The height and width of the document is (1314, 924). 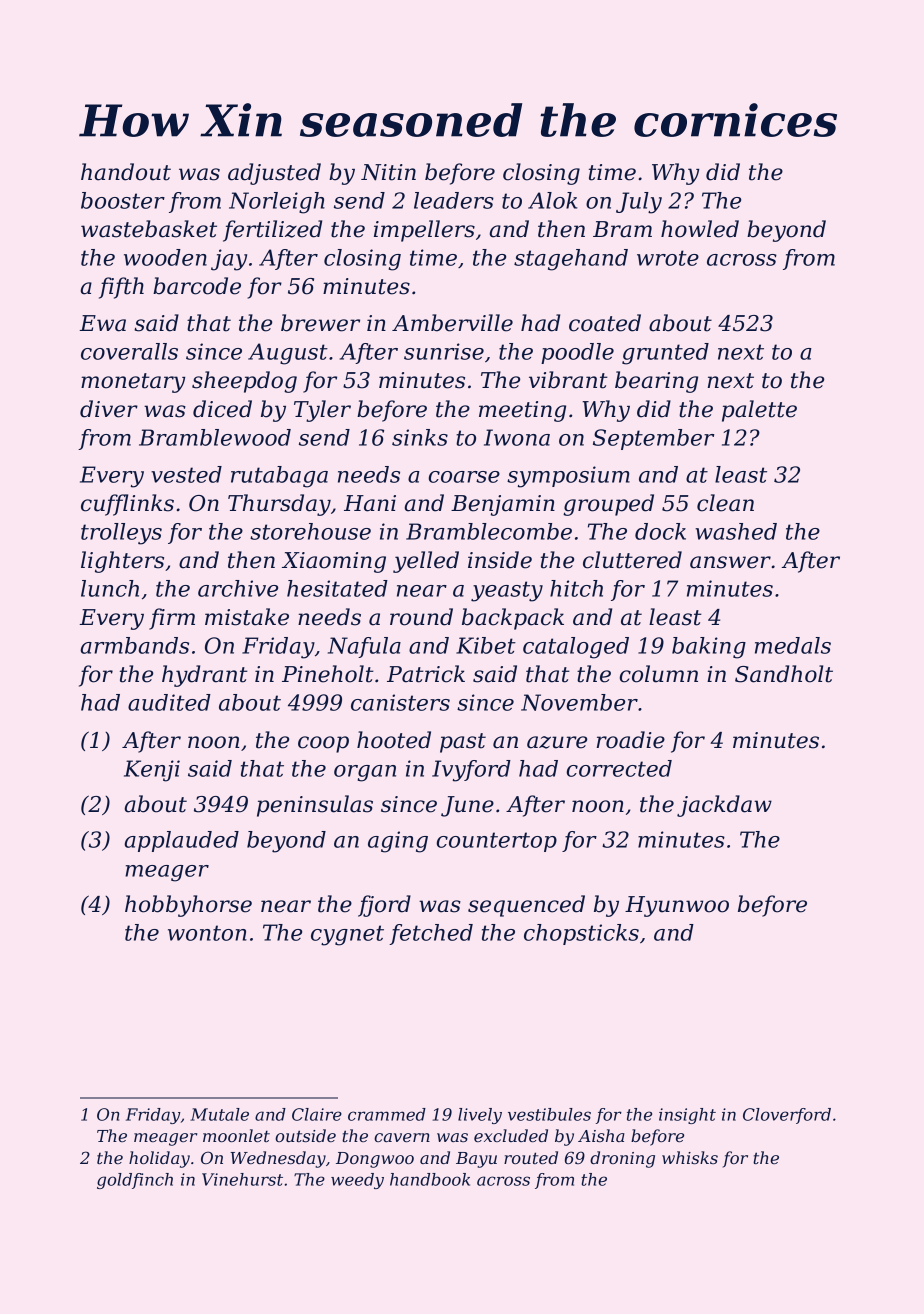 I want to click on whisks, so click(x=690, y=1157).
